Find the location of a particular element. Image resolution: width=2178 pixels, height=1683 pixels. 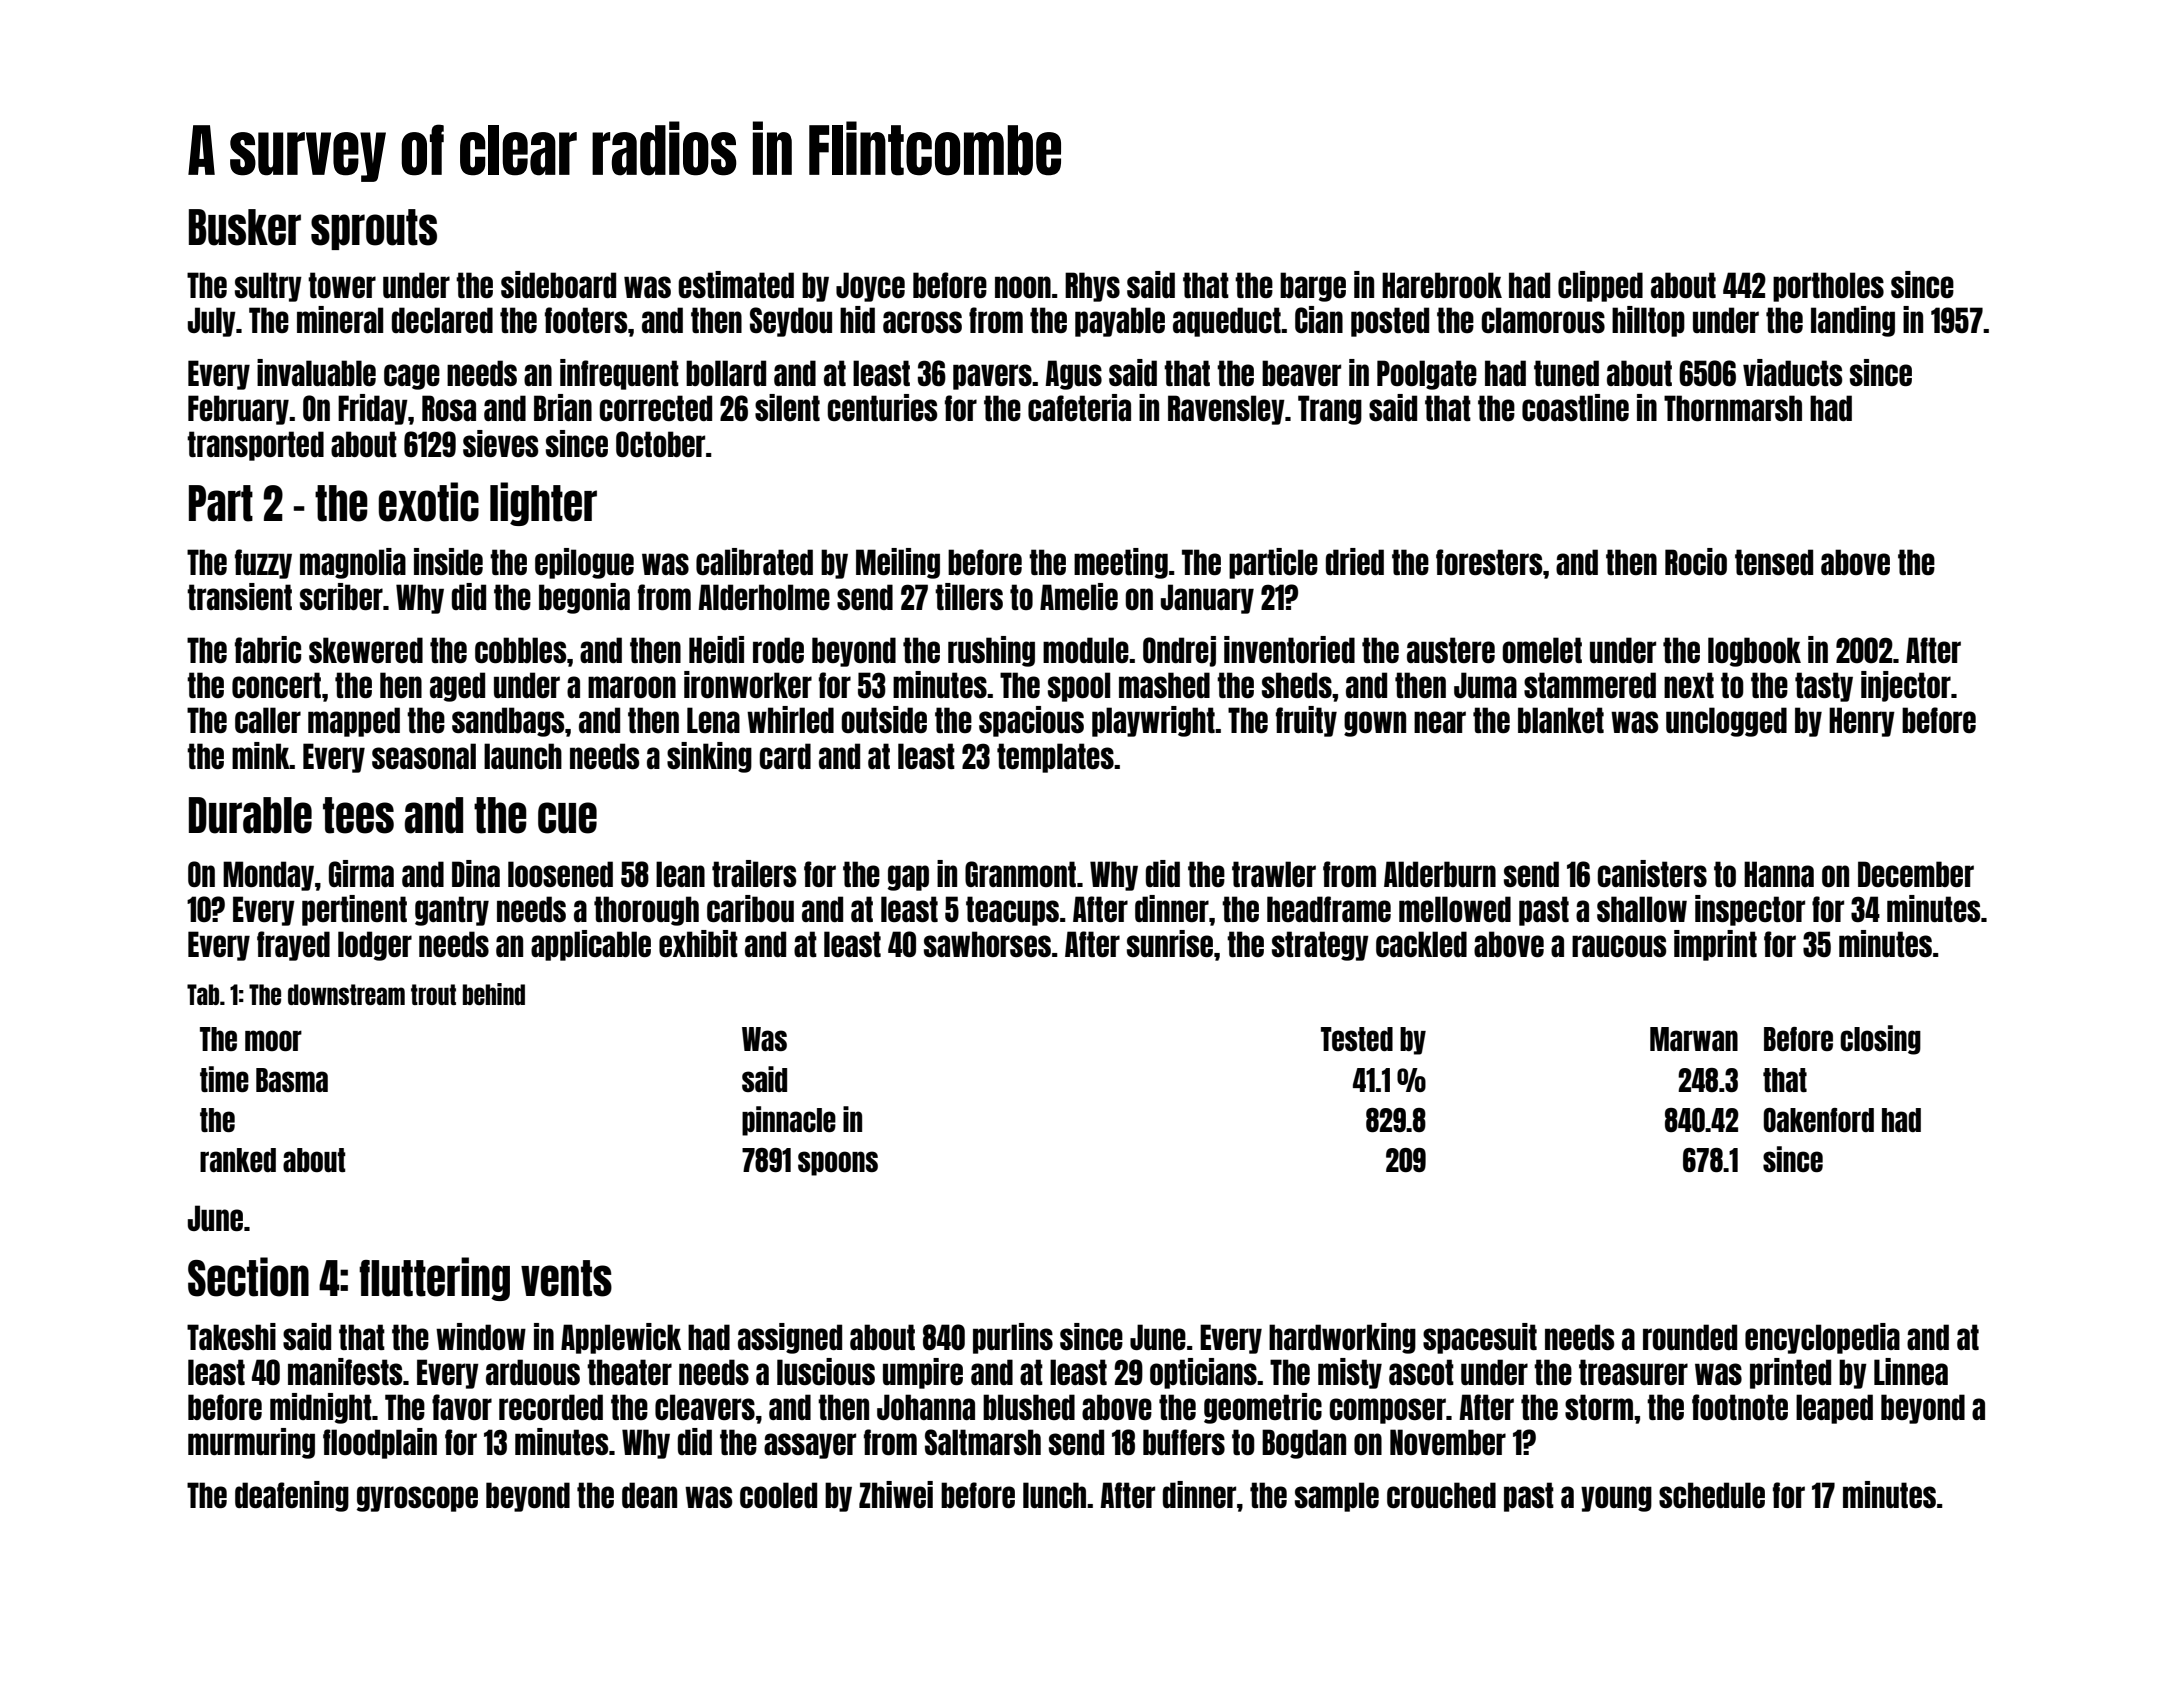

concert is located at coordinates (276, 685).
